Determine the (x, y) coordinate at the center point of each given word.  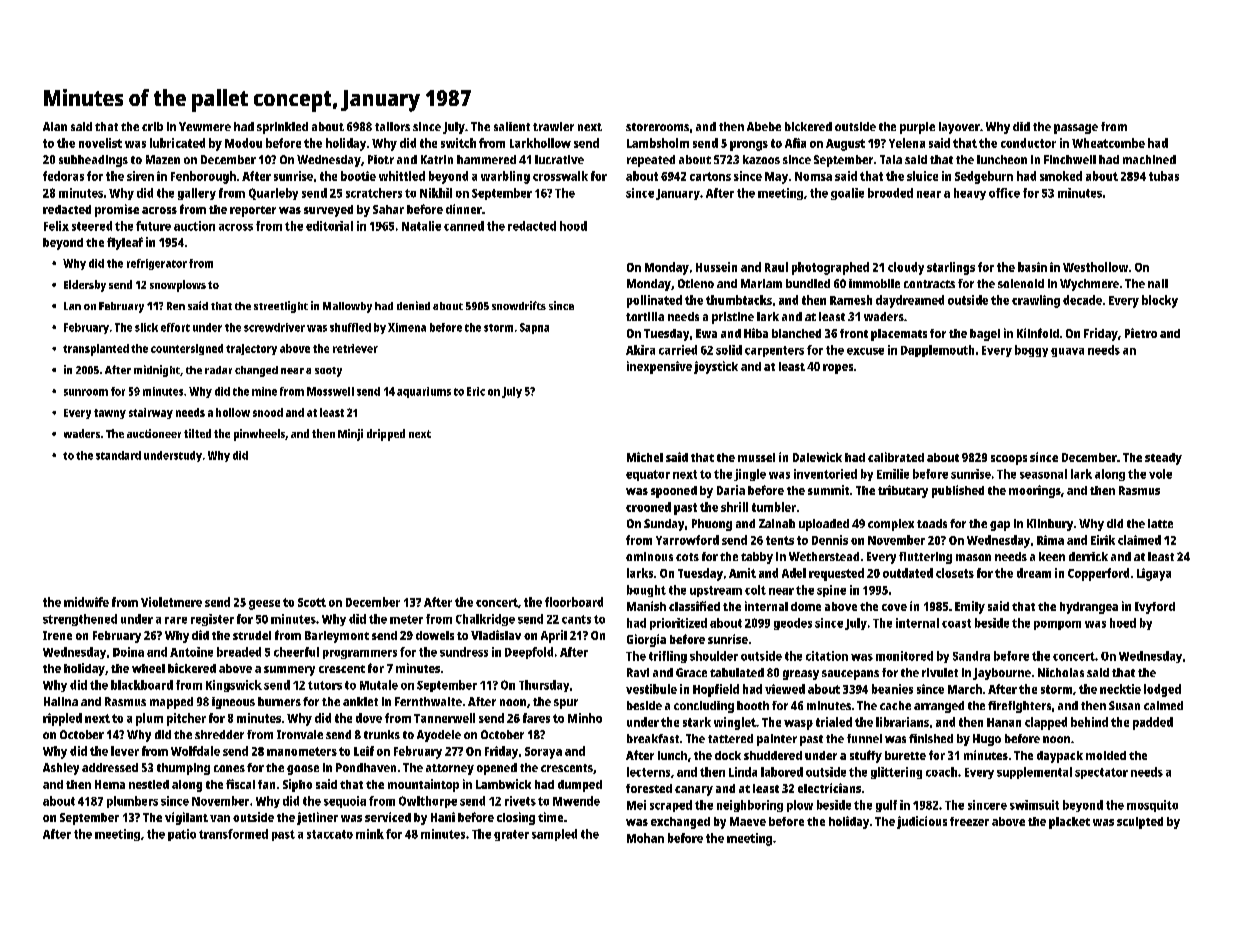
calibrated (896, 457)
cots (687, 557)
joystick (716, 367)
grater (511, 835)
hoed (1123, 623)
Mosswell (330, 391)
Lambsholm (658, 143)
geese (264, 605)
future (153, 226)
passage (1076, 129)
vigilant (186, 818)
